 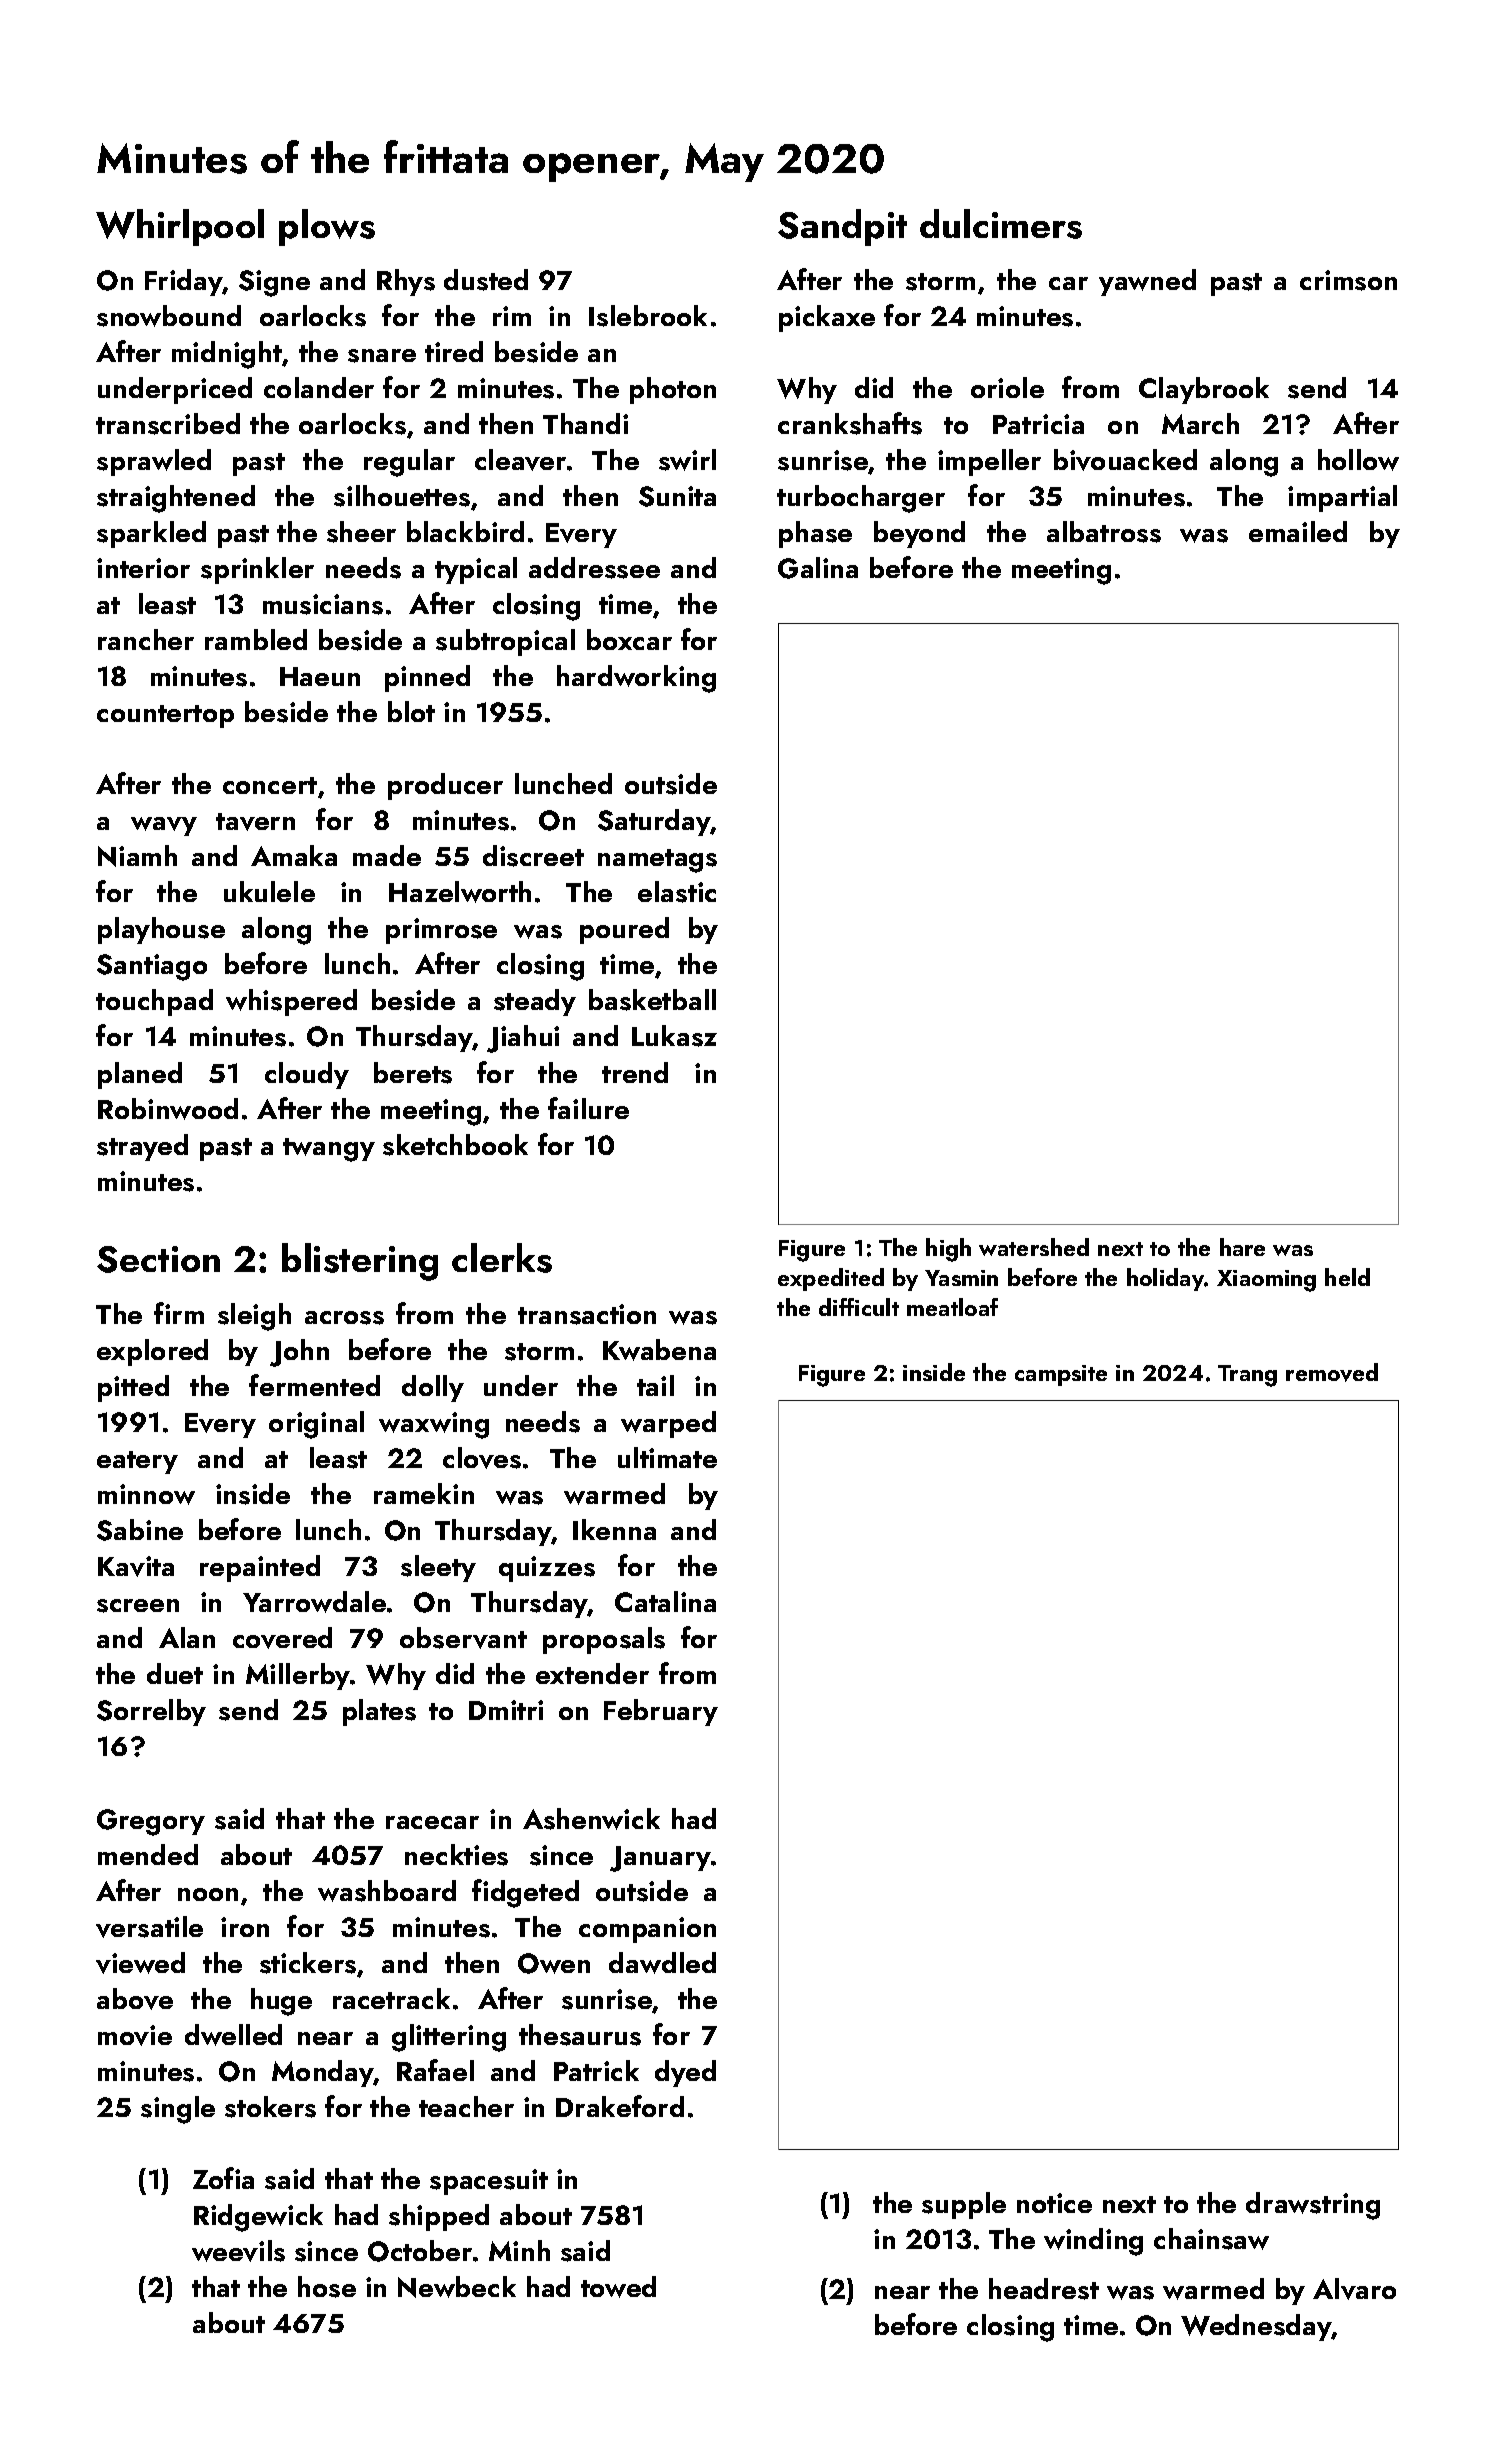 What do you see at coordinates (1242, 1247) in the screenshot?
I see `hare` at bounding box center [1242, 1247].
